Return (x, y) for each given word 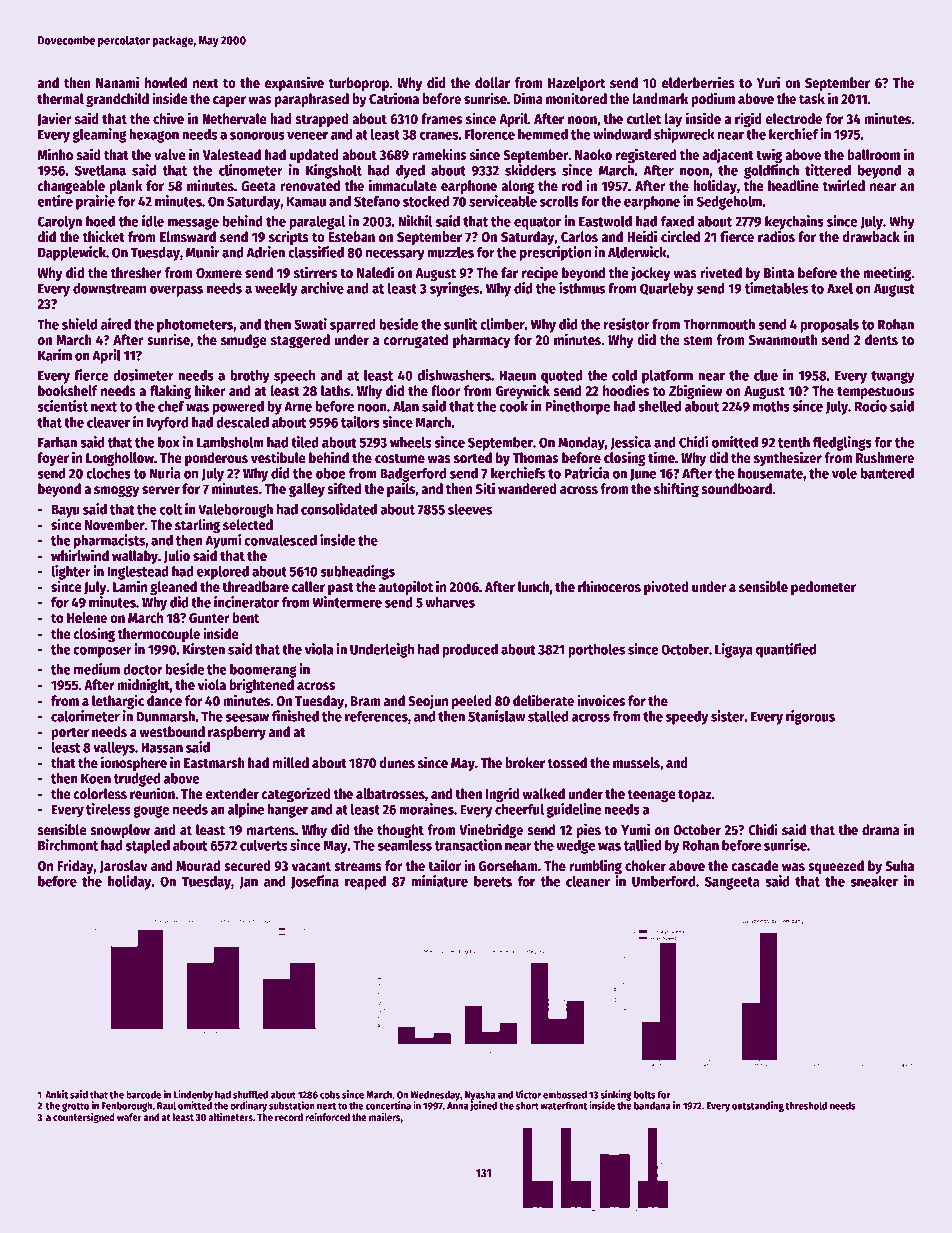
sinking (616, 1095)
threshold (806, 1106)
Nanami (117, 82)
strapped (322, 120)
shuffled (250, 1095)
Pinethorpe (577, 407)
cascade (755, 865)
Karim (55, 355)
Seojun (428, 701)
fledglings (842, 443)
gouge (151, 812)
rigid (748, 119)
